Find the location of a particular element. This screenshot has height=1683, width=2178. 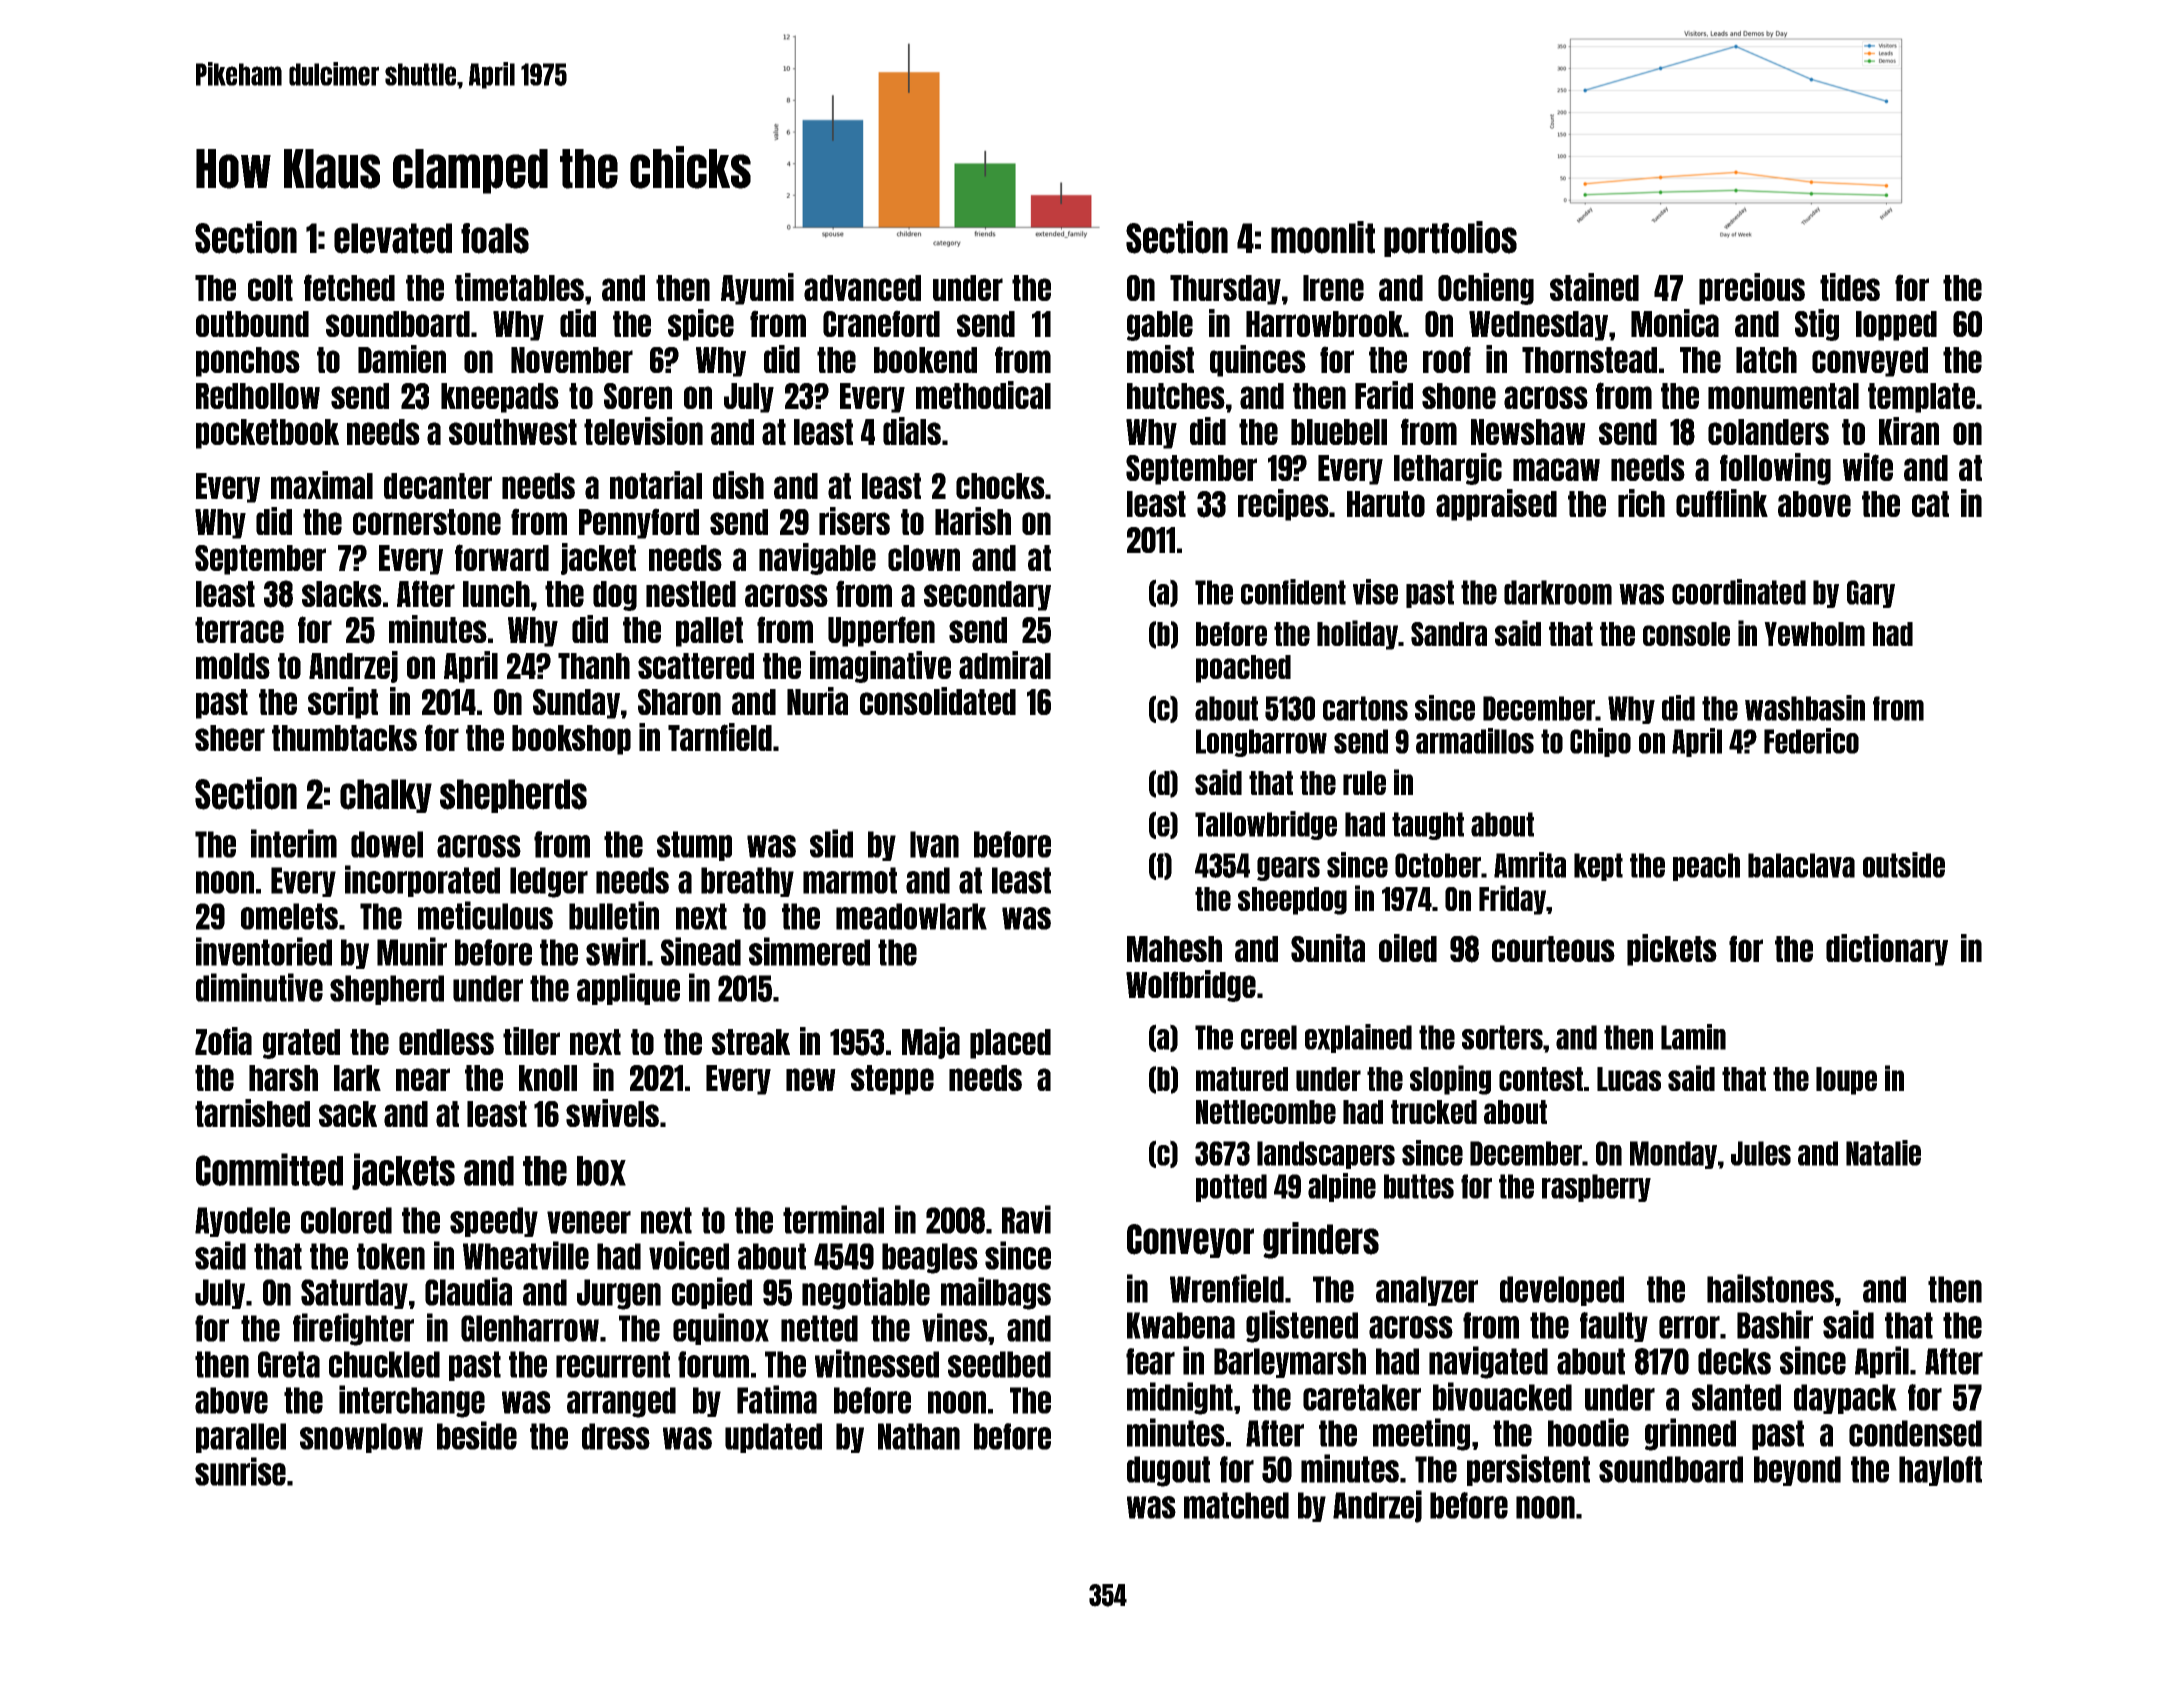

washbasin is located at coordinates (1805, 708).
